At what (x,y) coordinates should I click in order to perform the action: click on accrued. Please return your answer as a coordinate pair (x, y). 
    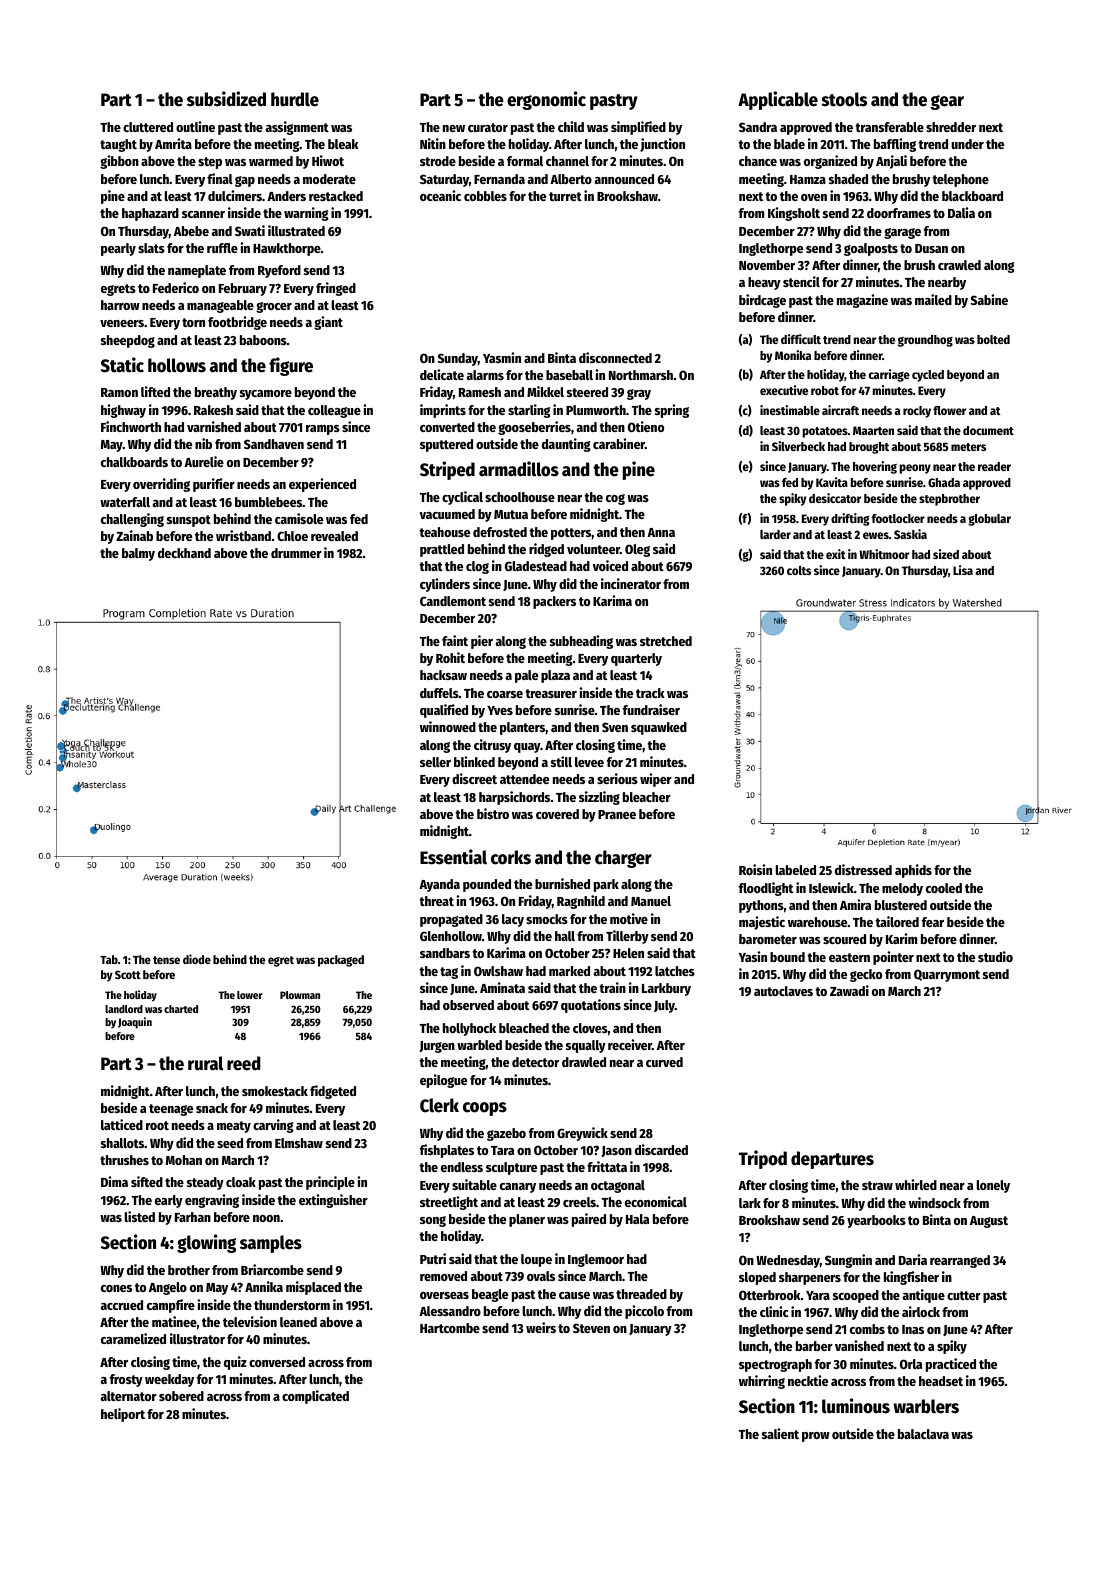
    Looking at the image, I should click on (122, 1305).
